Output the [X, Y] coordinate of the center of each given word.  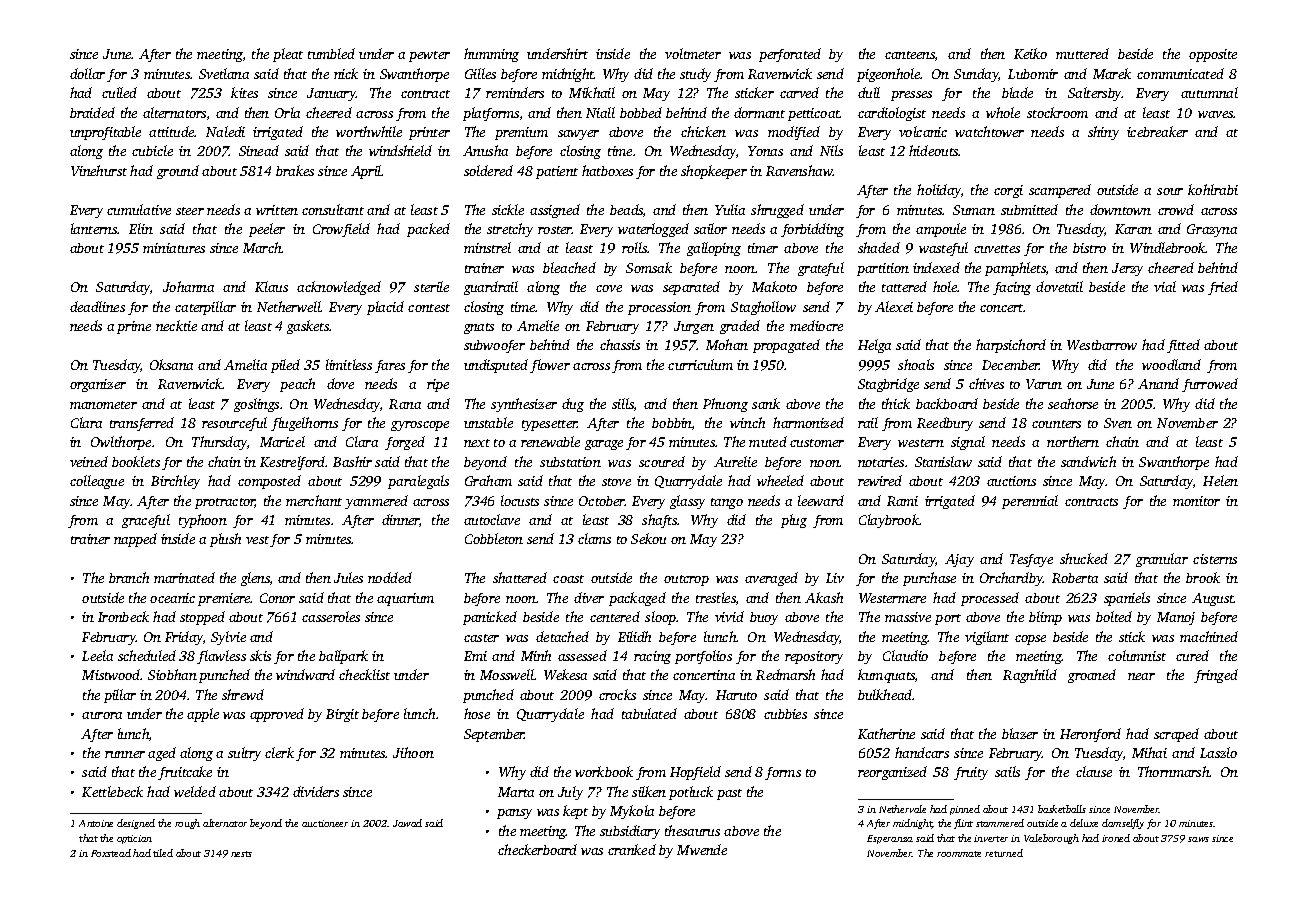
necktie [176, 325]
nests [241, 854]
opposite [1213, 55]
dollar [87, 73]
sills [623, 403]
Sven [1118, 423]
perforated [790, 55]
